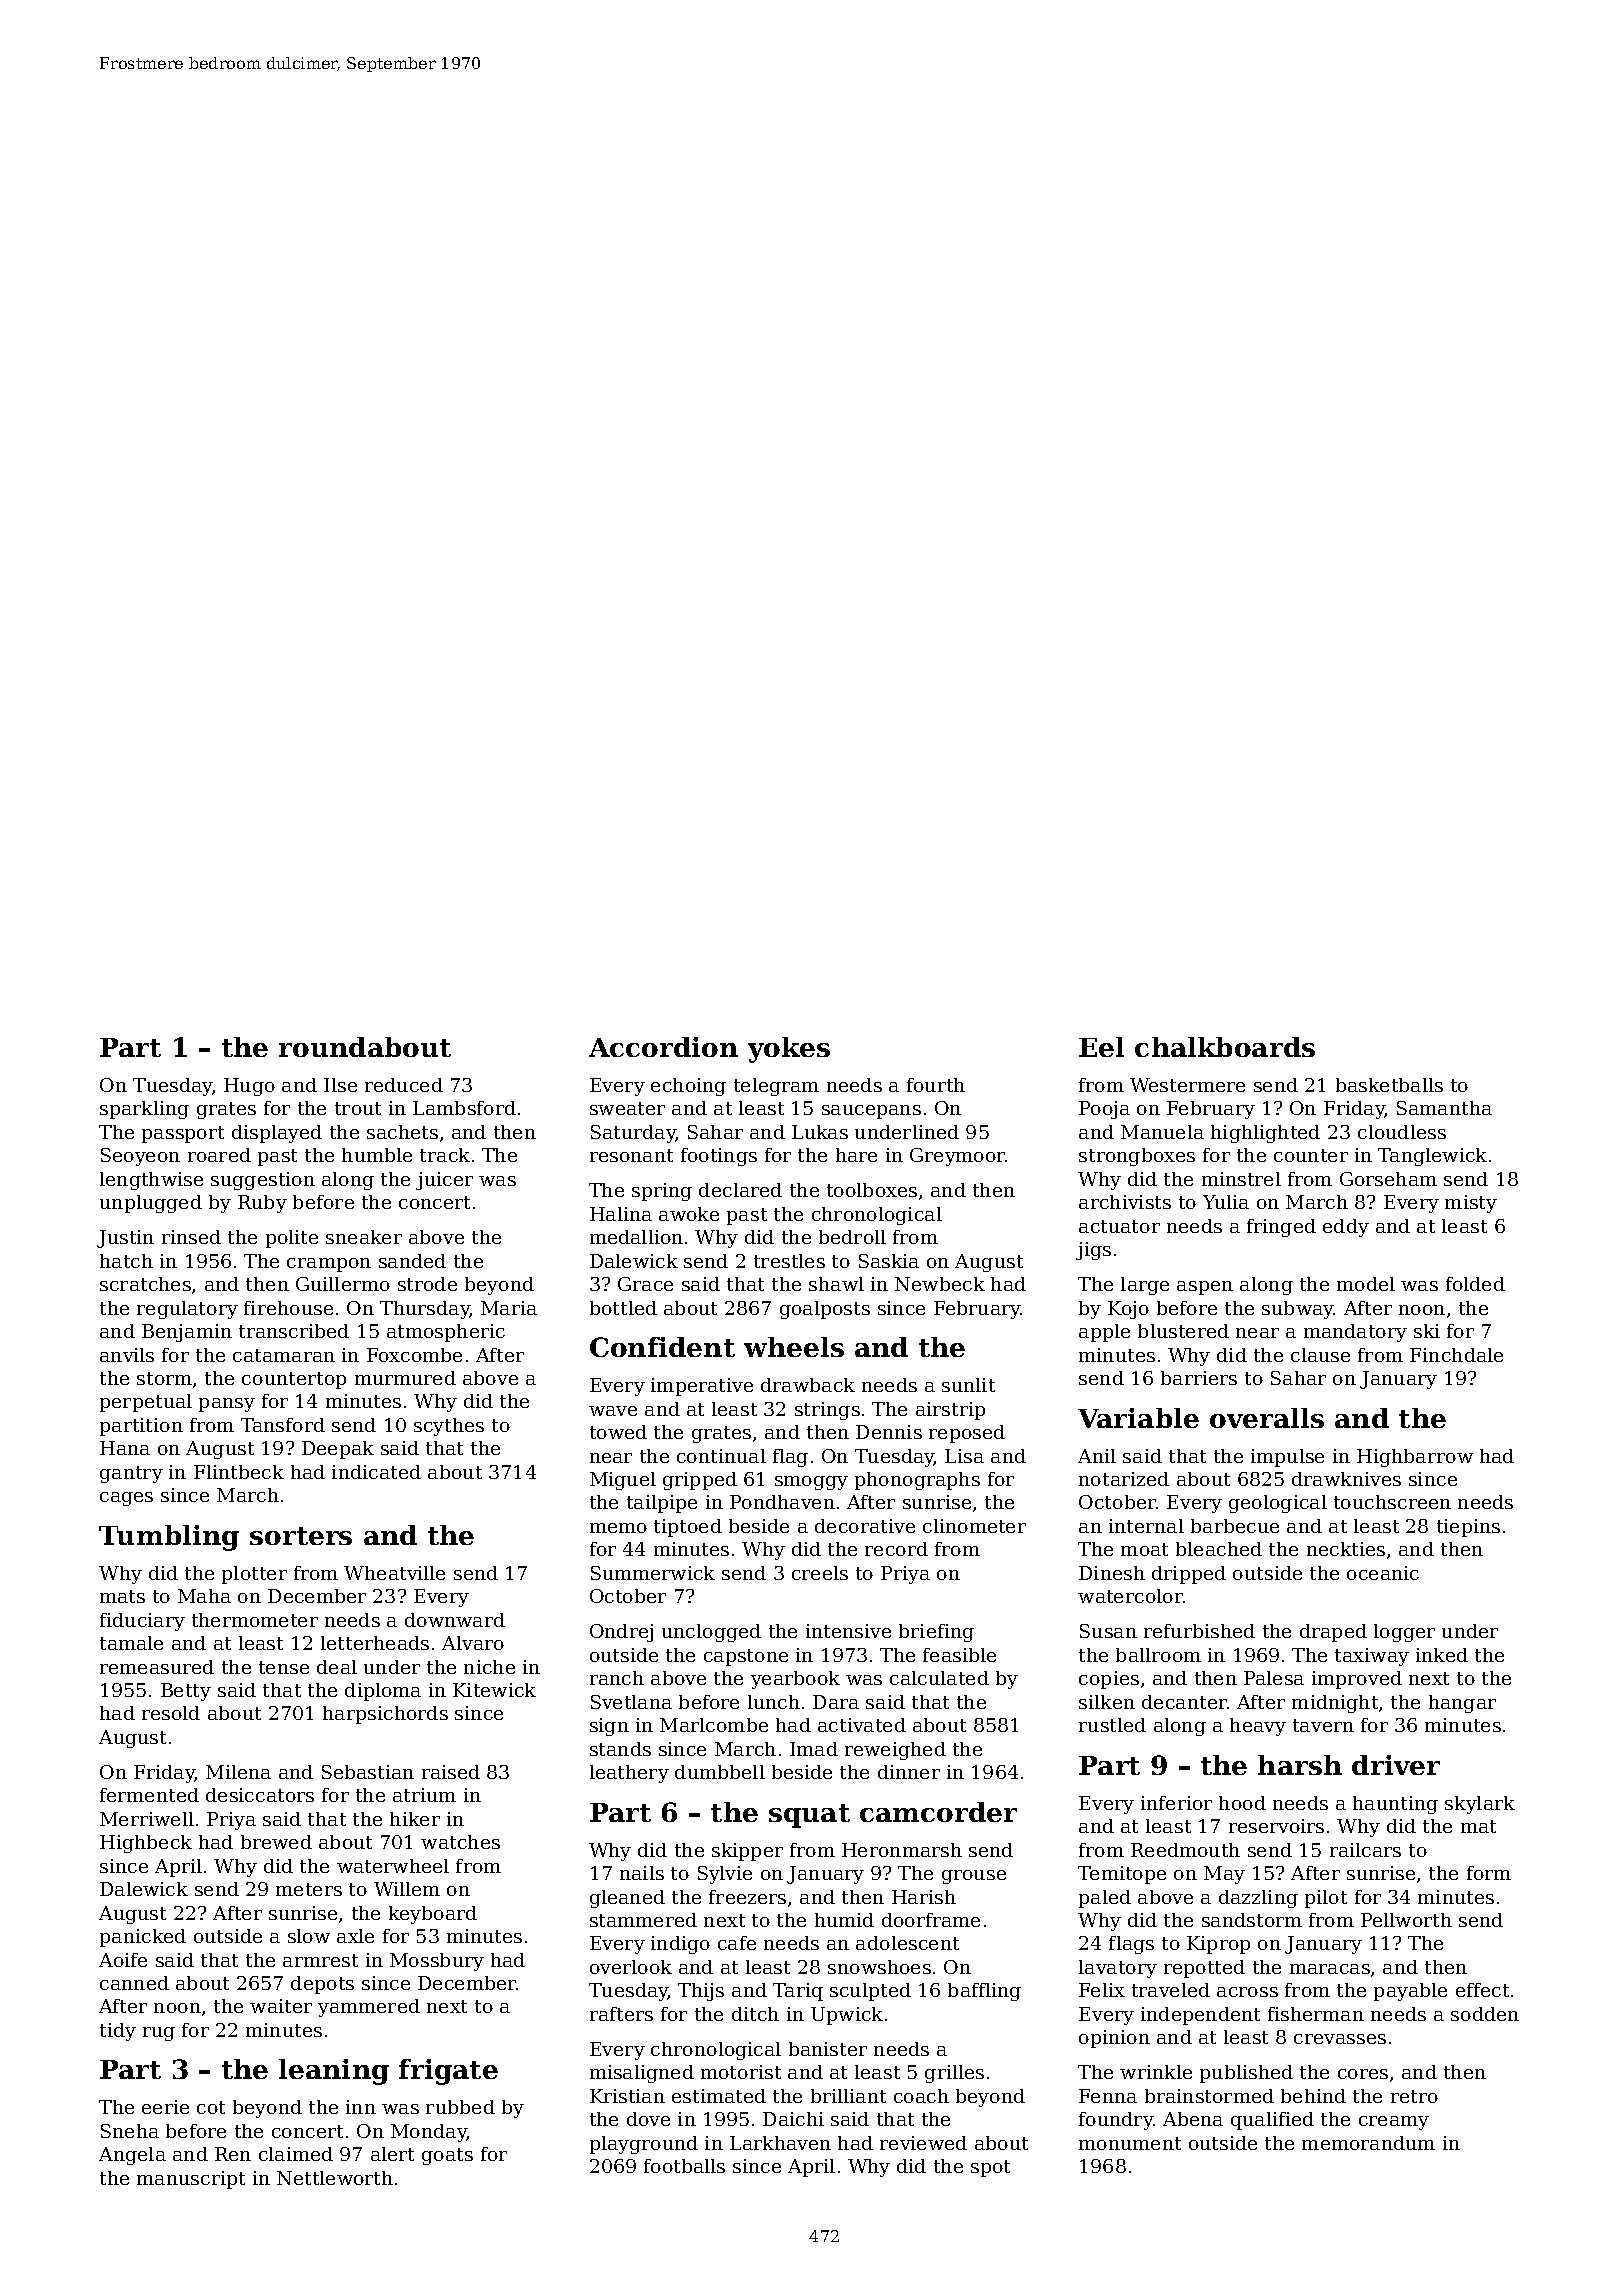  What do you see at coordinates (249, 1087) in the screenshot?
I see `Hugo` at bounding box center [249, 1087].
